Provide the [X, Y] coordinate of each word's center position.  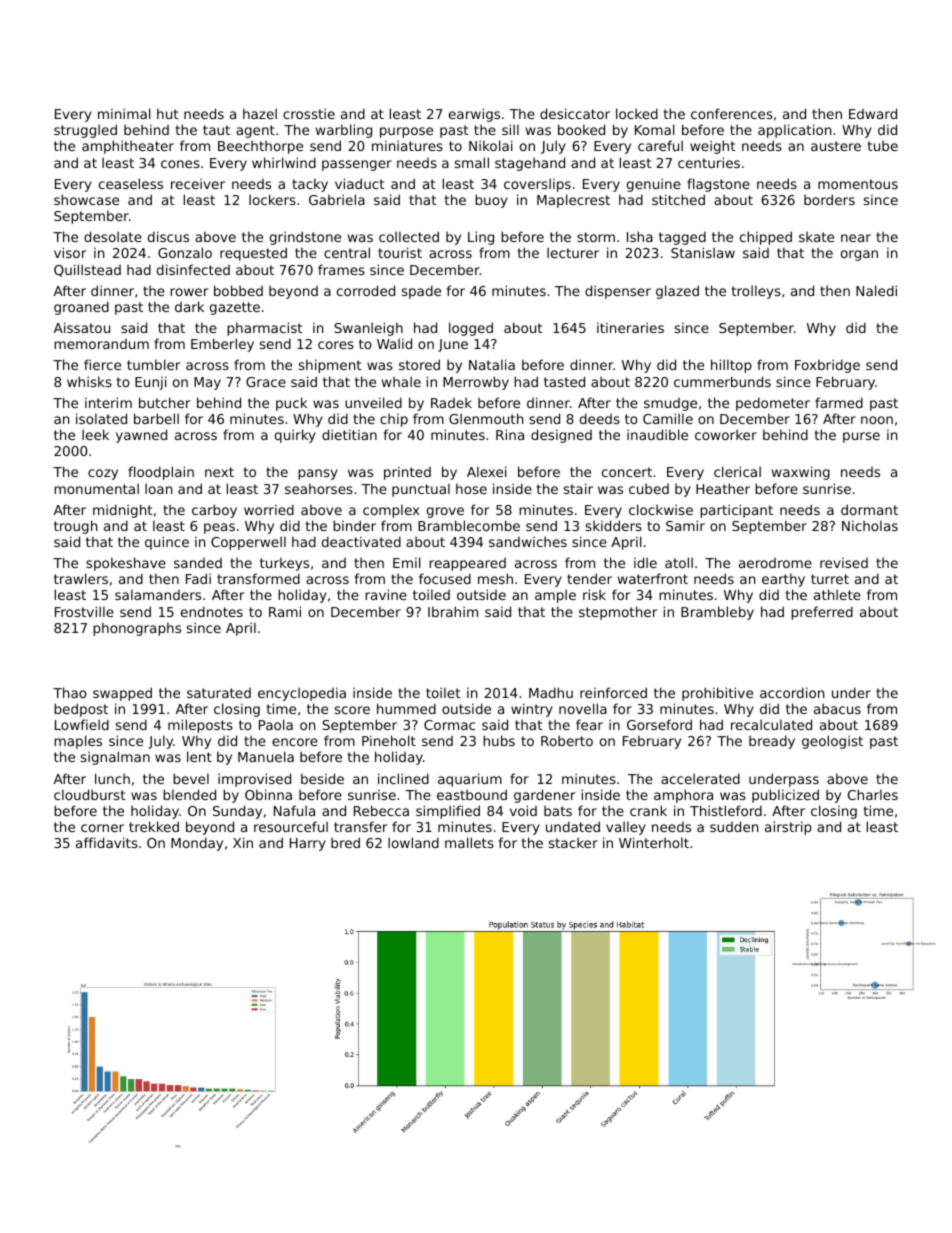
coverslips [537, 185]
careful [660, 145]
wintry [532, 710]
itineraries [630, 327]
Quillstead [87, 270]
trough [75, 527]
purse [861, 437]
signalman [115, 758]
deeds [600, 418]
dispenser [618, 292]
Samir [685, 525]
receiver [198, 183]
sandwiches [528, 541]
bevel [191, 778]
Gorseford [659, 724]
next [219, 472]
